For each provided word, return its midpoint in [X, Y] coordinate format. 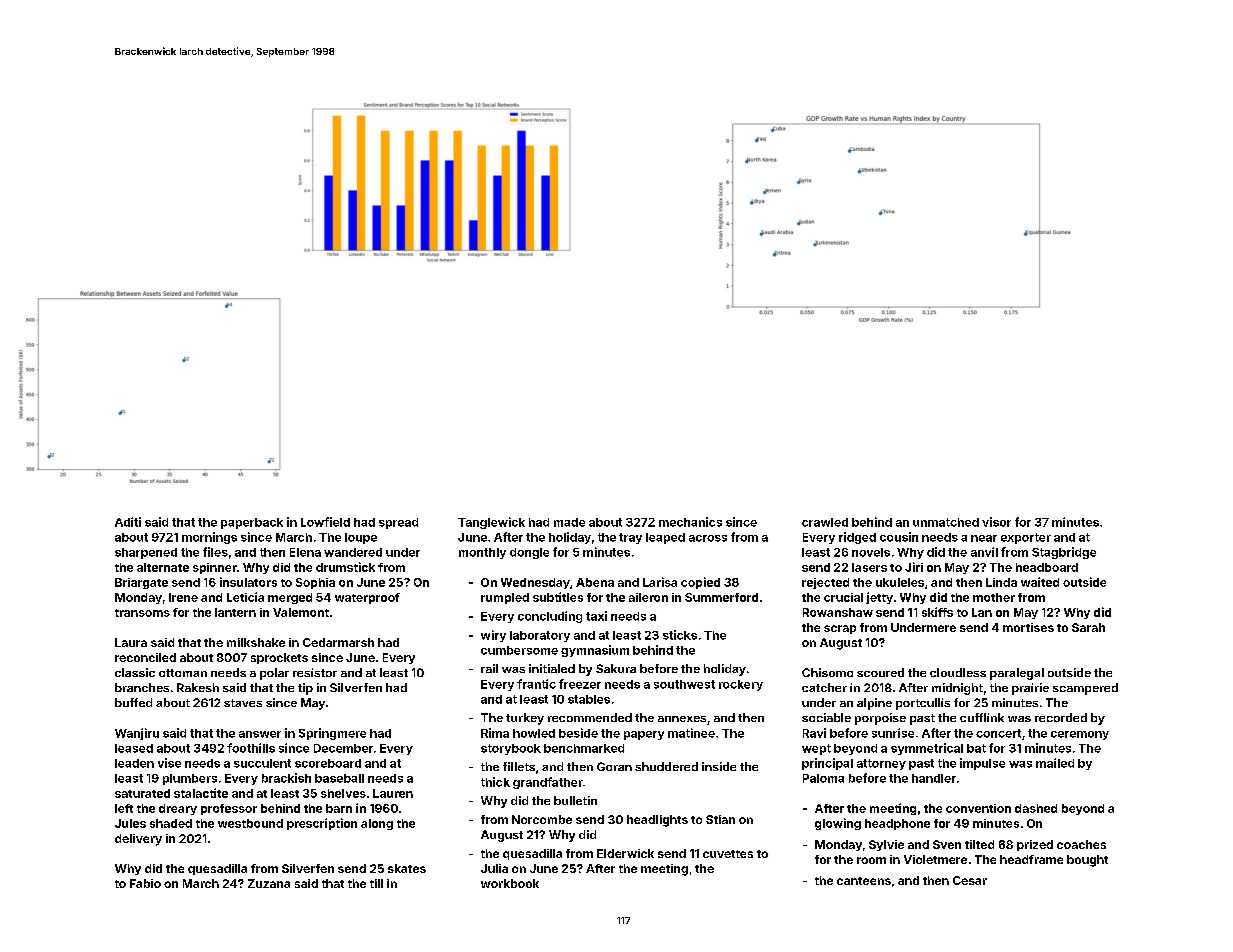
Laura [131, 642]
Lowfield [325, 522]
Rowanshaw [838, 612]
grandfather [548, 783]
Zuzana [269, 883]
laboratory [540, 636]
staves [243, 703]
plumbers [190, 779]
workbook [510, 883]
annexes [682, 719]
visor [996, 522]
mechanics [690, 522]
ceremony [1080, 735]
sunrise [893, 733]
